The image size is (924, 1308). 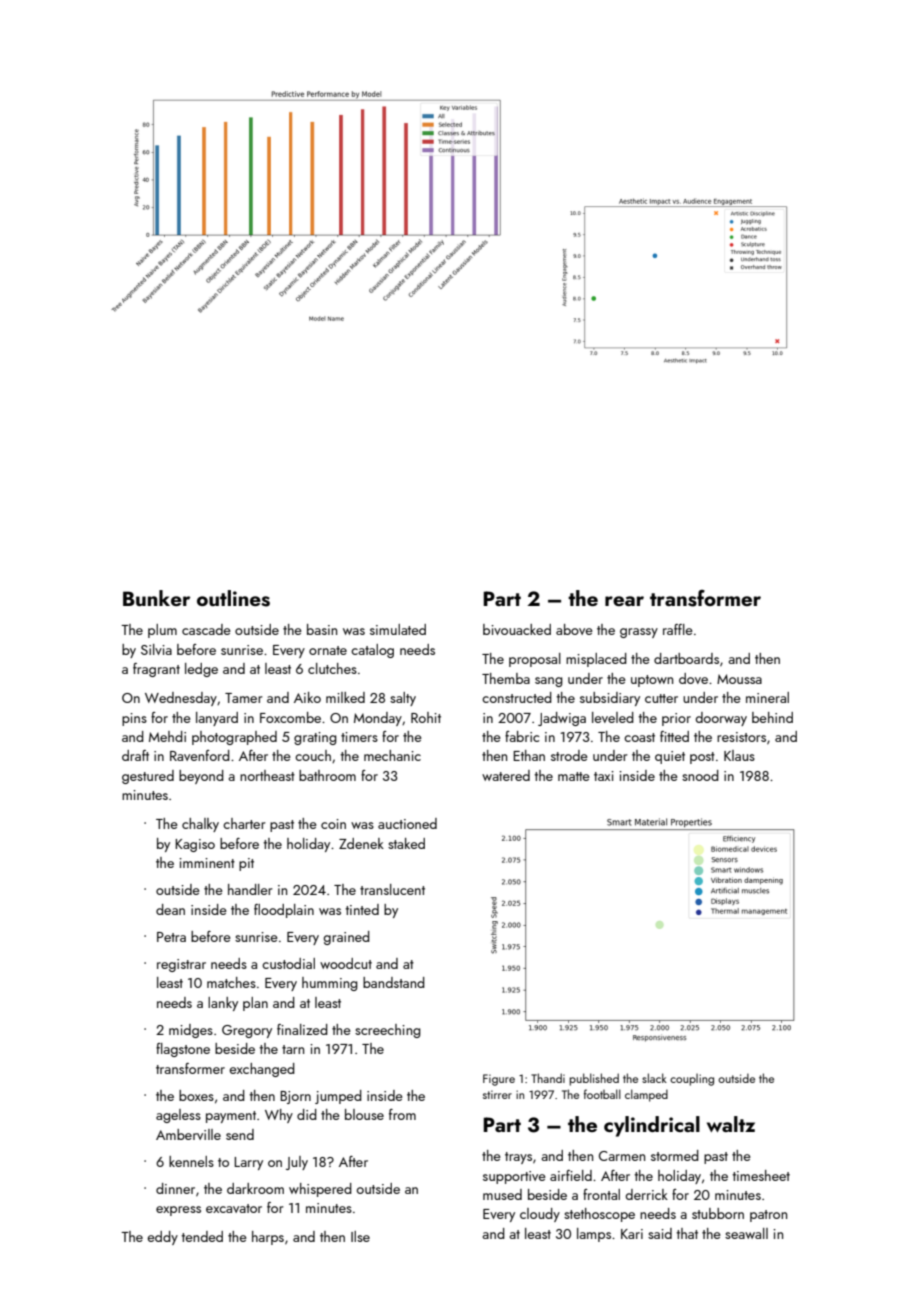 What do you see at coordinates (362, 909) in the screenshot?
I see `tinted` at bounding box center [362, 909].
